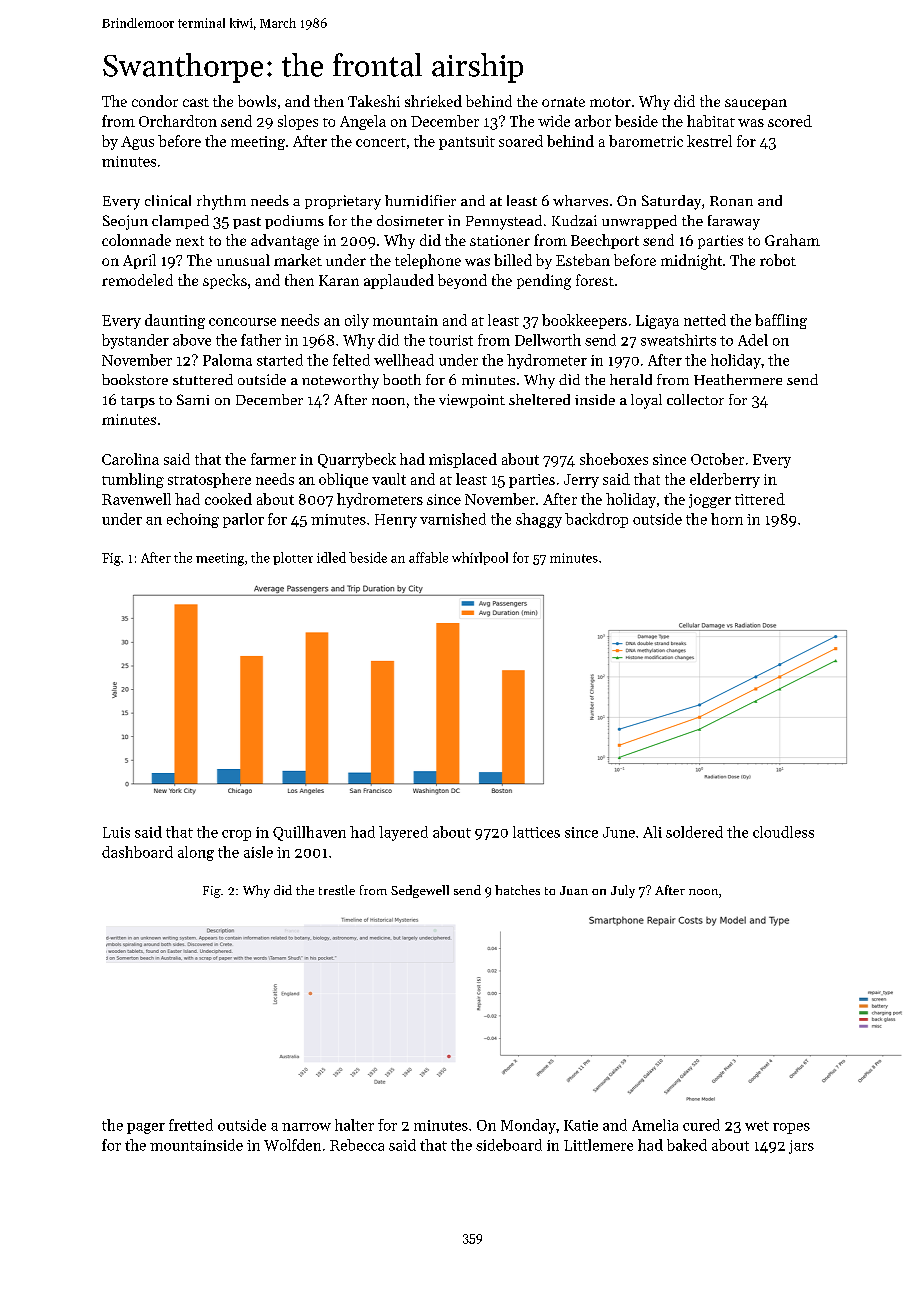 The width and height of the document is (924, 1314). Describe the element at coordinates (646, 141) in the document. I see `barometric` at that location.
